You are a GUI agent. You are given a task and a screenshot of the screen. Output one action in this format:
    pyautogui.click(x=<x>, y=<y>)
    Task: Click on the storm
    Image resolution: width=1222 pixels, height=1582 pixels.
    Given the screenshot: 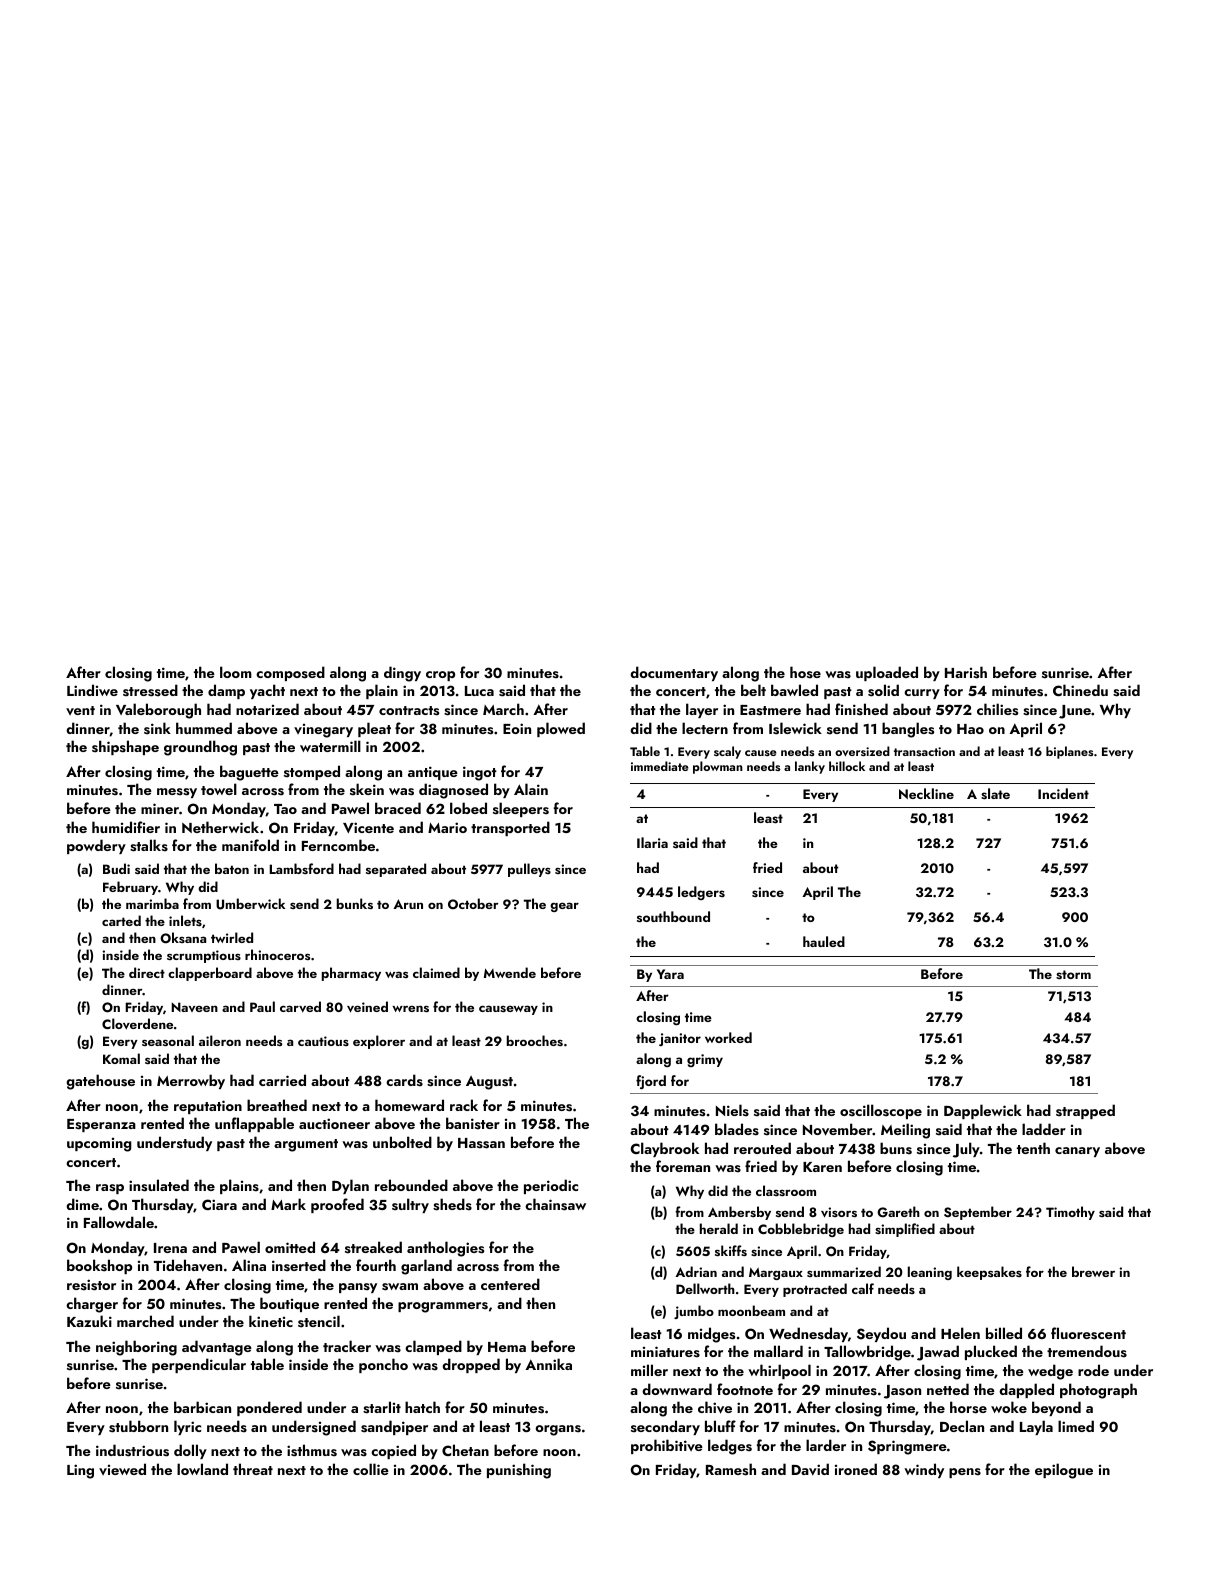 What is the action you would take?
    pyautogui.click(x=1073, y=975)
